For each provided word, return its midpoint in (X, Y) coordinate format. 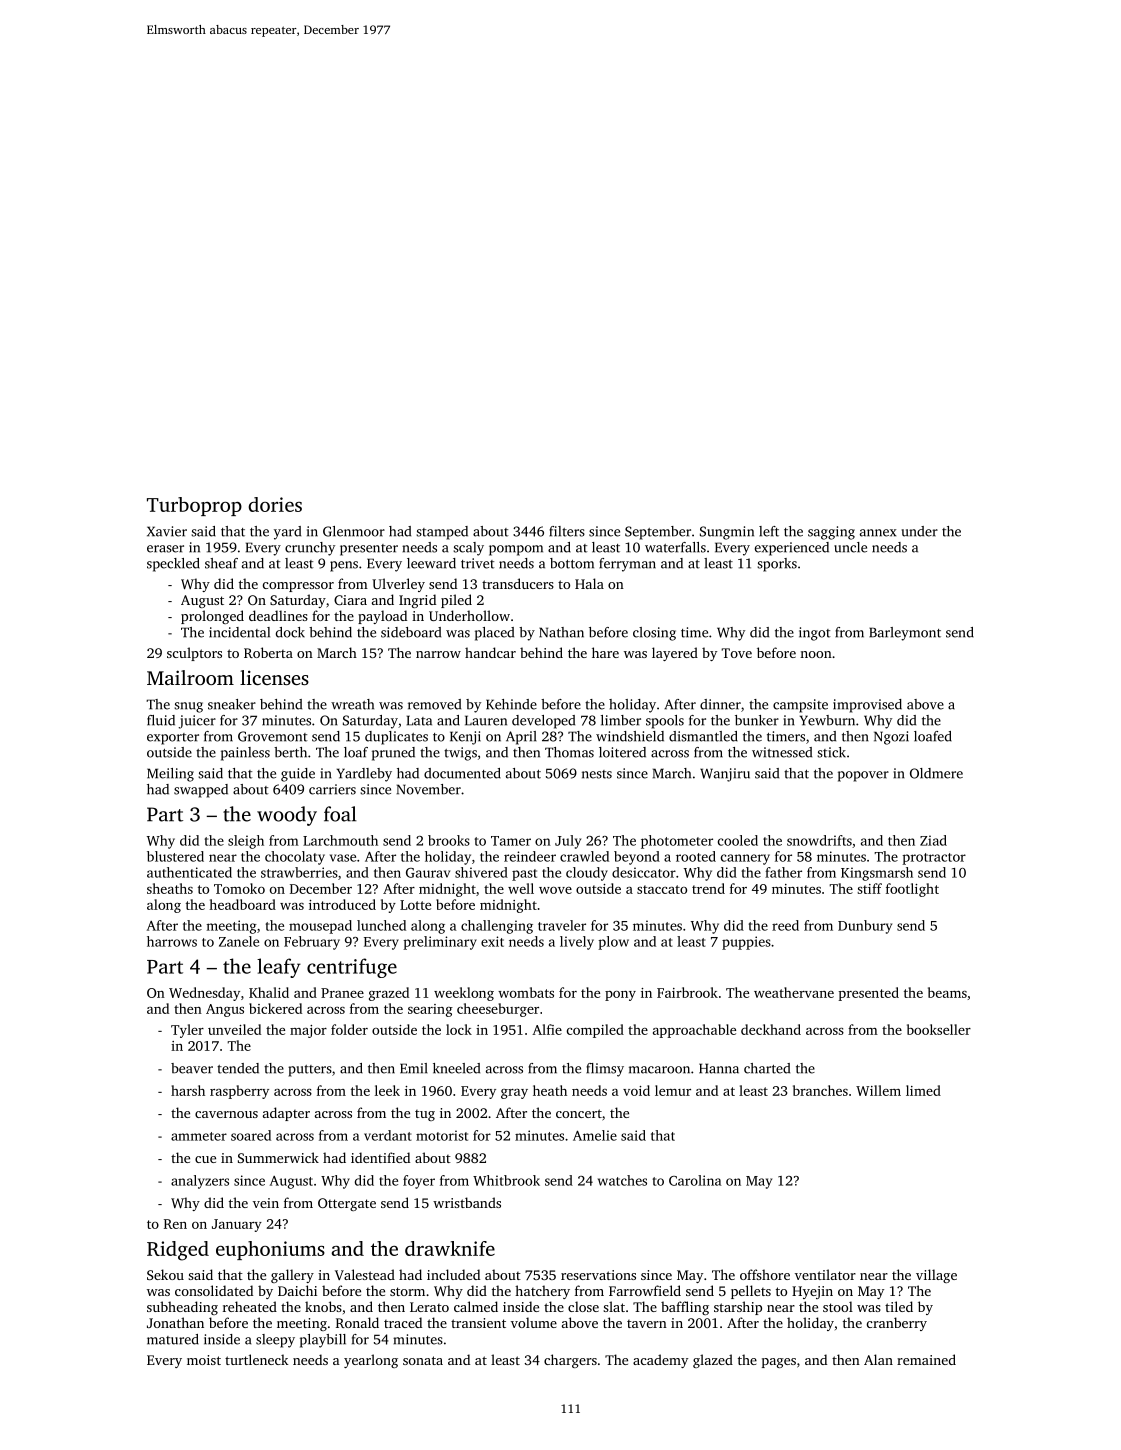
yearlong (371, 1361)
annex (878, 533)
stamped (442, 533)
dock (290, 632)
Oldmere (936, 773)
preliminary (440, 943)
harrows (172, 941)
